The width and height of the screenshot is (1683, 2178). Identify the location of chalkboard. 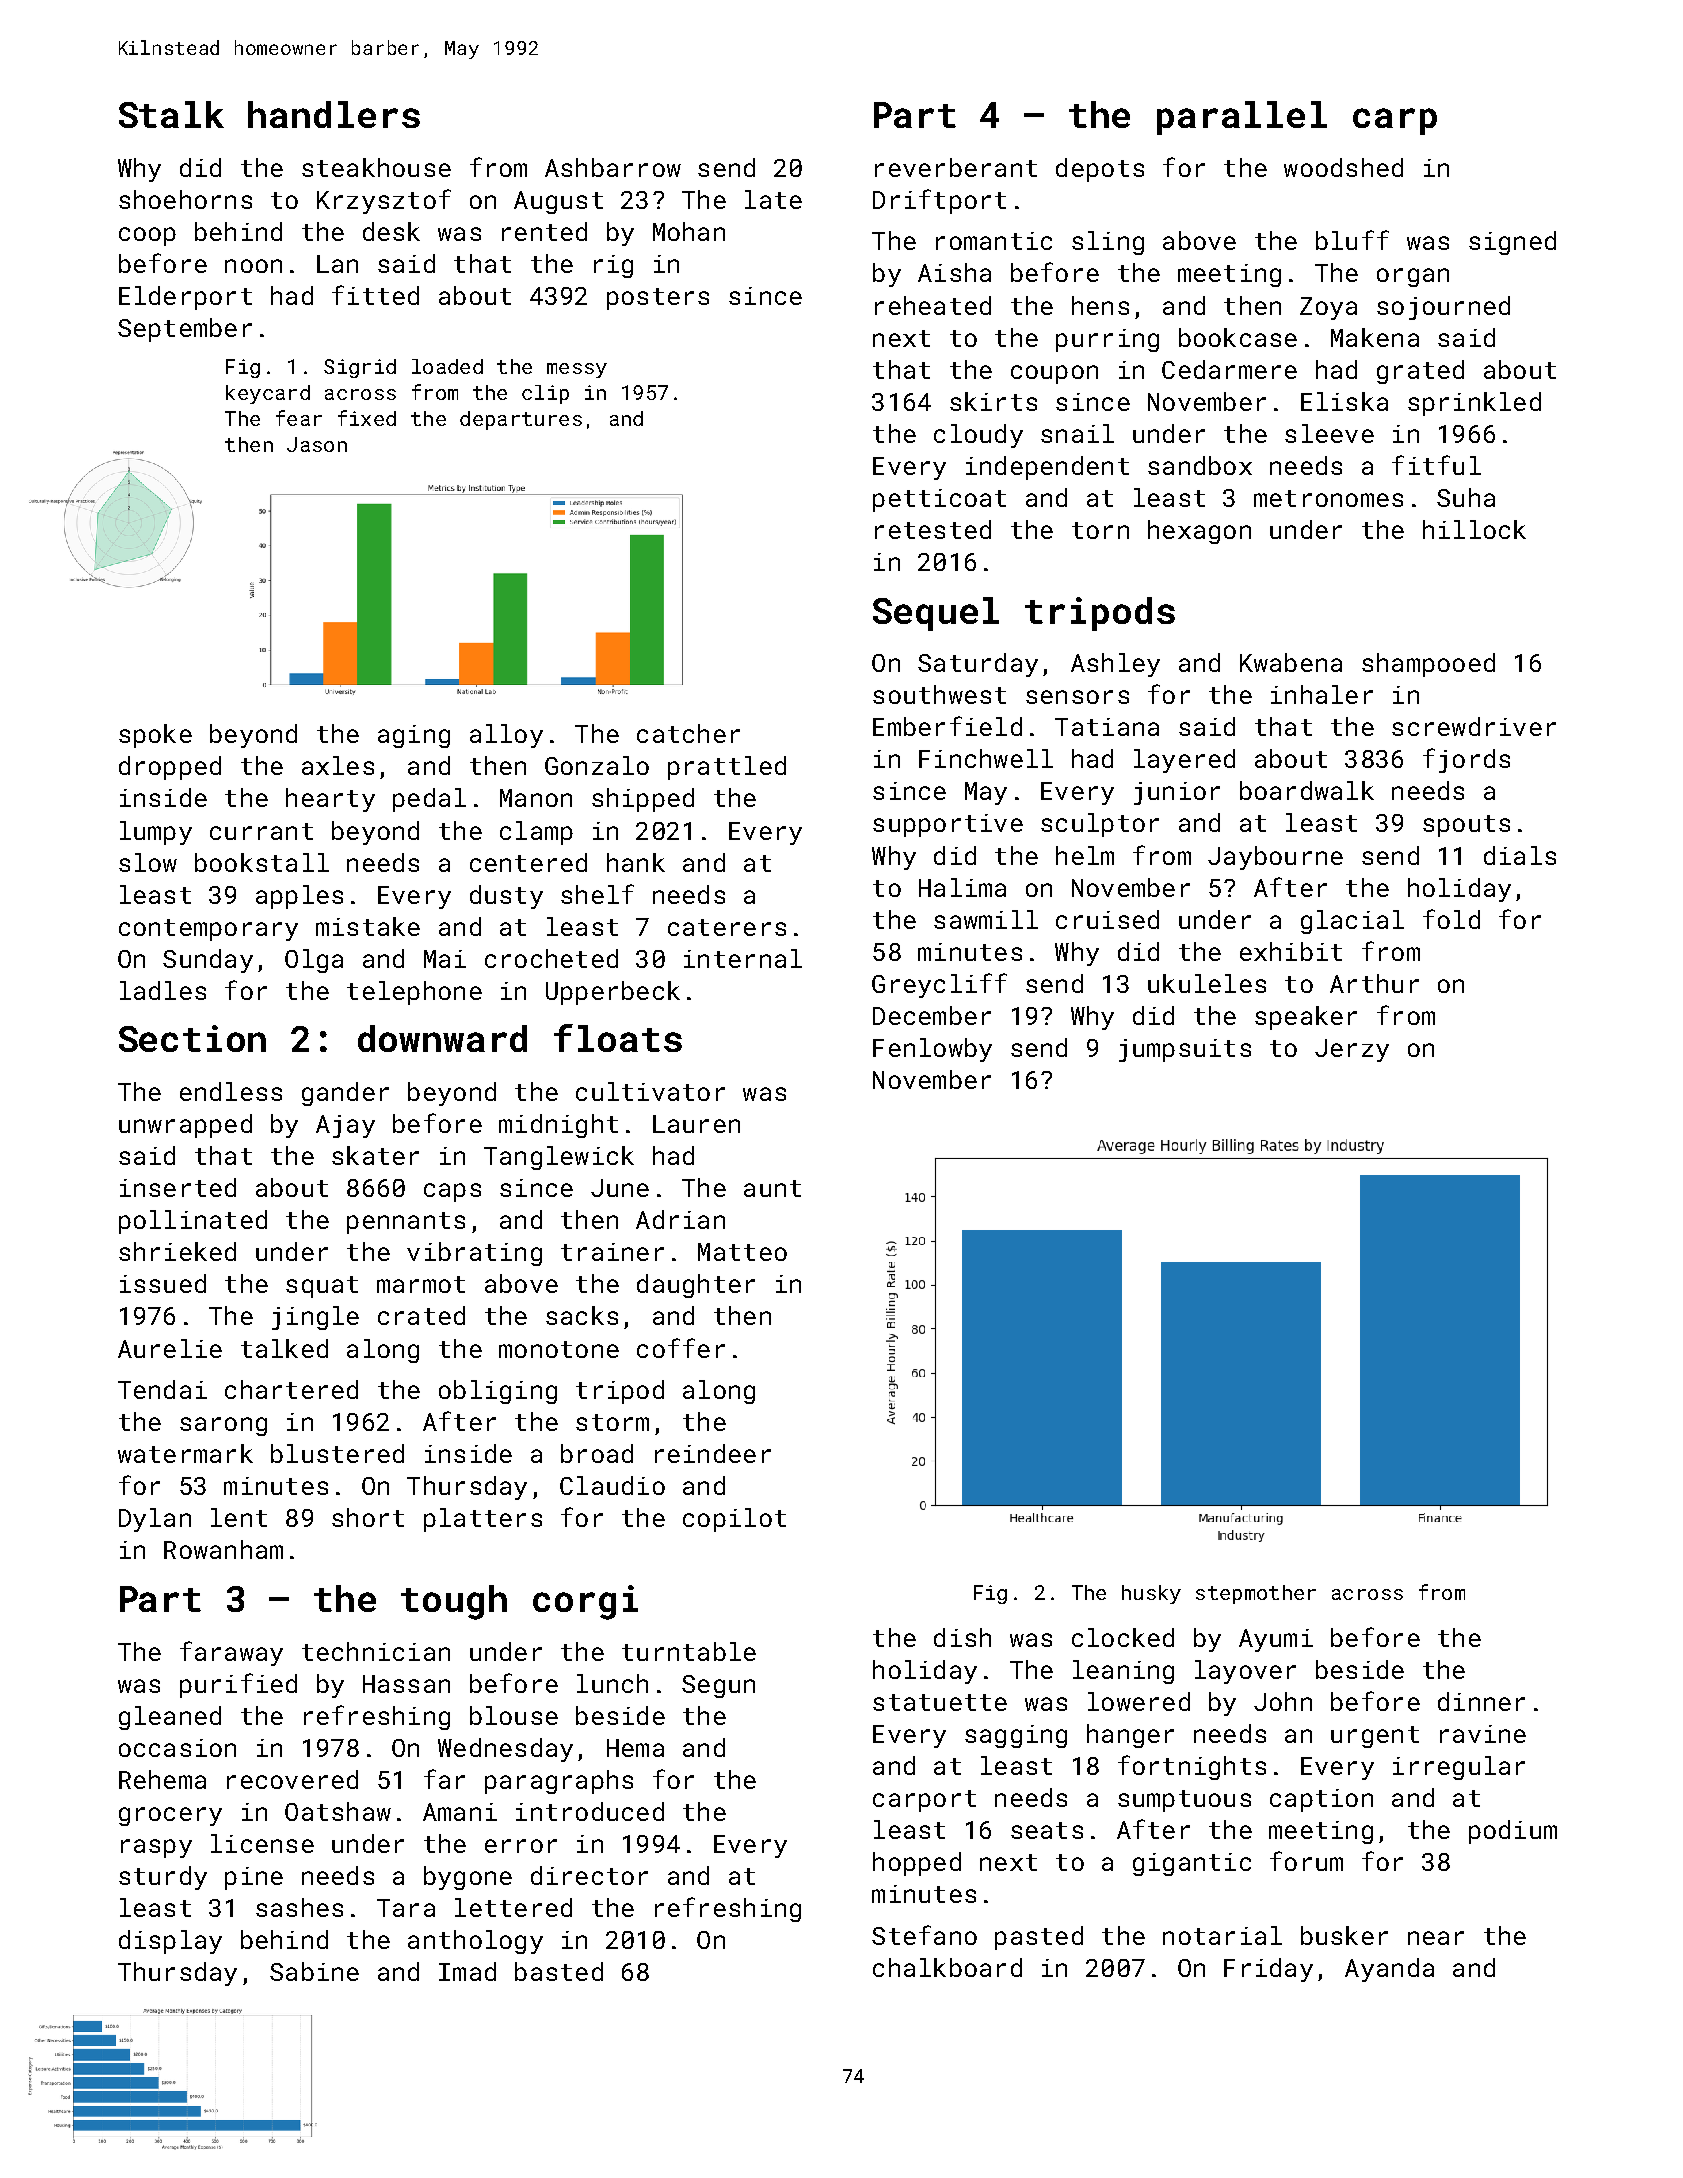
(947, 1967).
